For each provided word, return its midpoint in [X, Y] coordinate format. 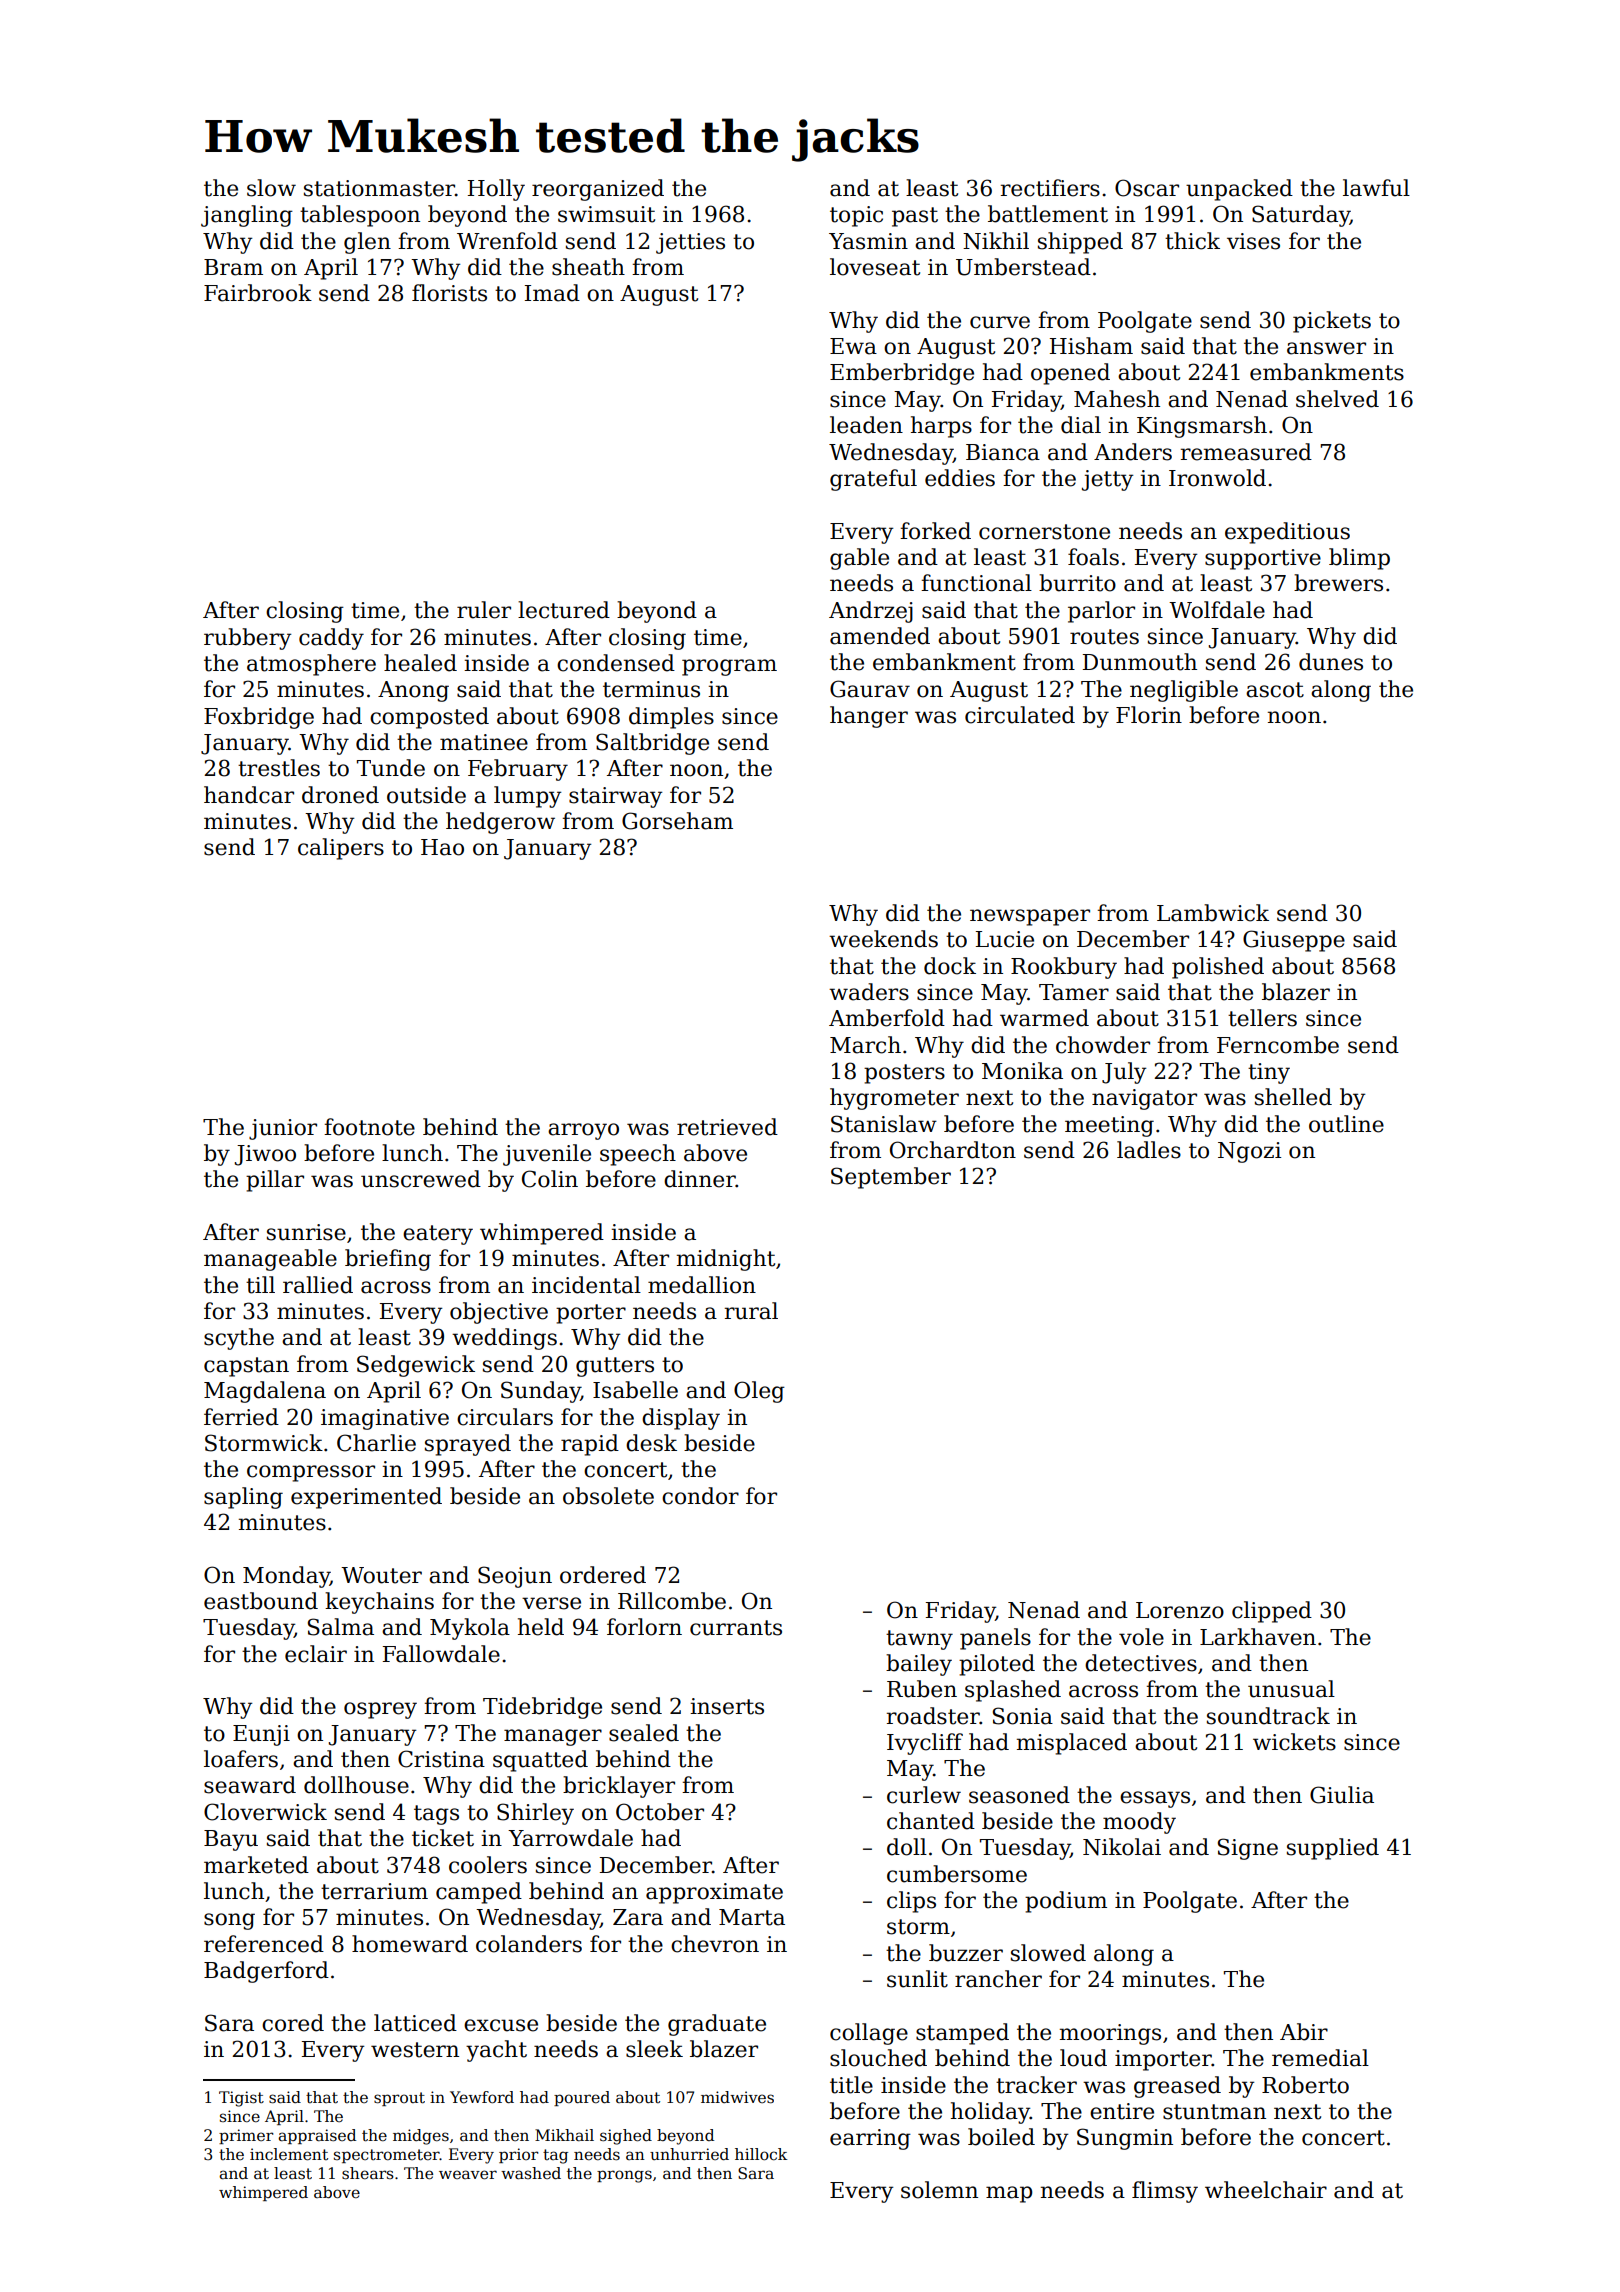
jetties [690, 243]
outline [1346, 1124]
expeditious [1287, 533]
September [891, 1178]
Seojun [515, 1577]
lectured [564, 610]
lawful [1376, 188]
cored [293, 2023]
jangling [247, 216]
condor [700, 1496]
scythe [239, 1339]
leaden [866, 425]
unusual [1291, 1689]
